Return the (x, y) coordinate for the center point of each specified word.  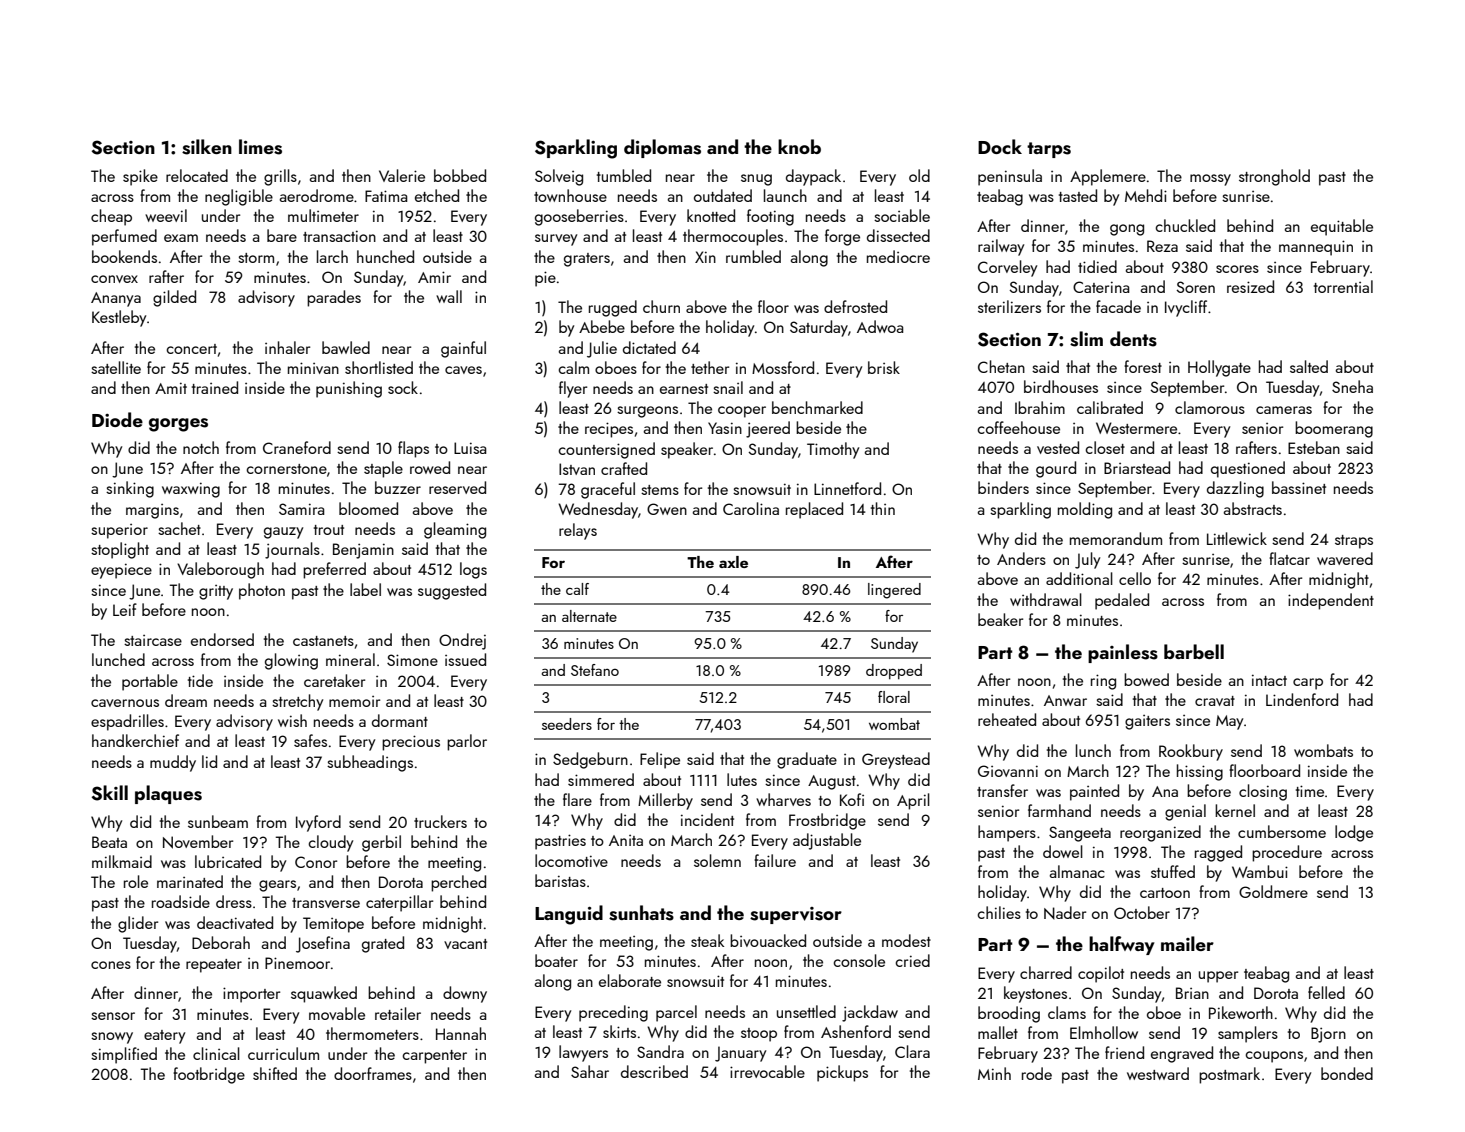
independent (1331, 601)
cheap (111, 217)
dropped (894, 671)
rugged (613, 308)
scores (1237, 269)
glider (138, 924)
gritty (216, 592)
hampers (1007, 833)
